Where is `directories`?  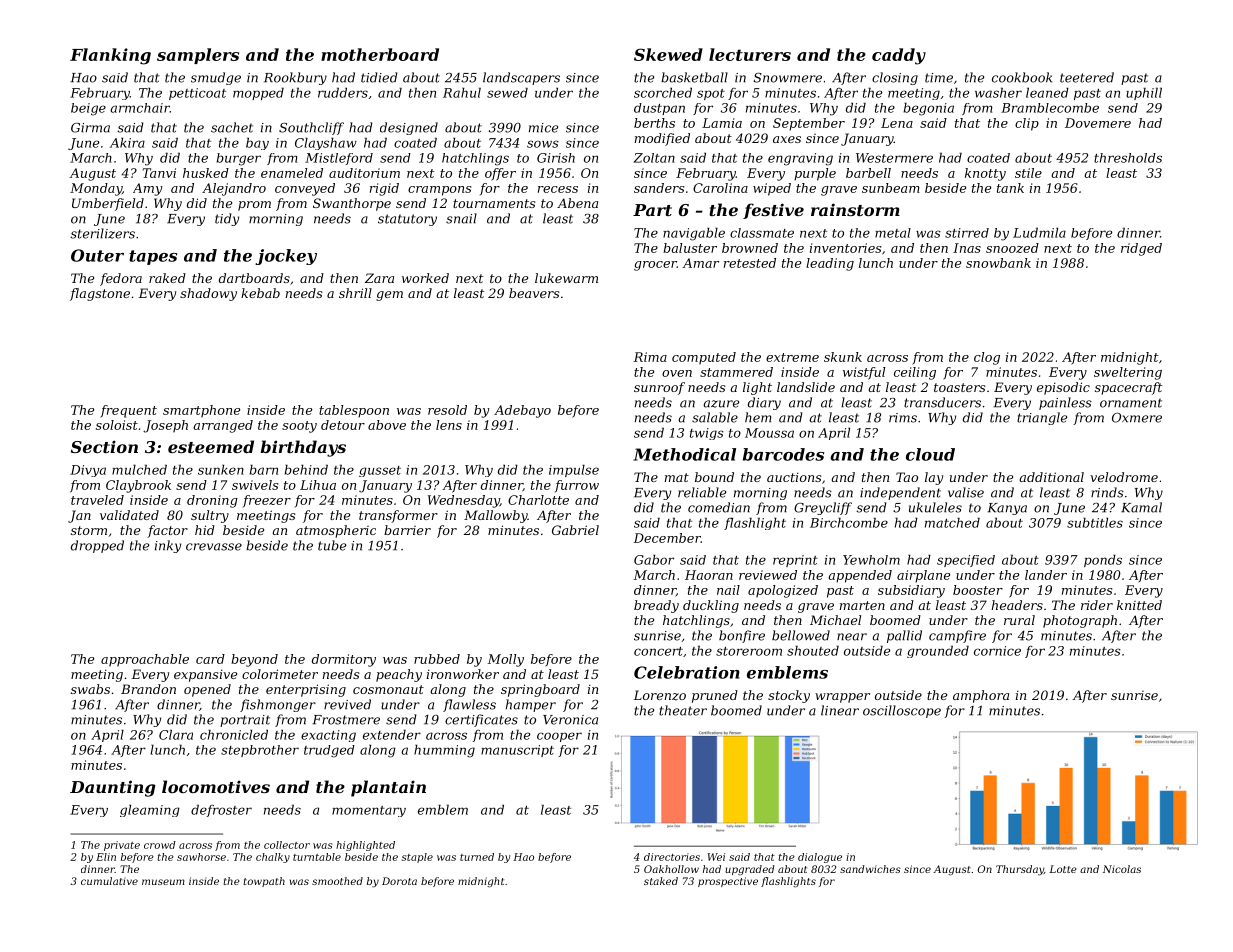
directories is located at coordinates (672, 857).
